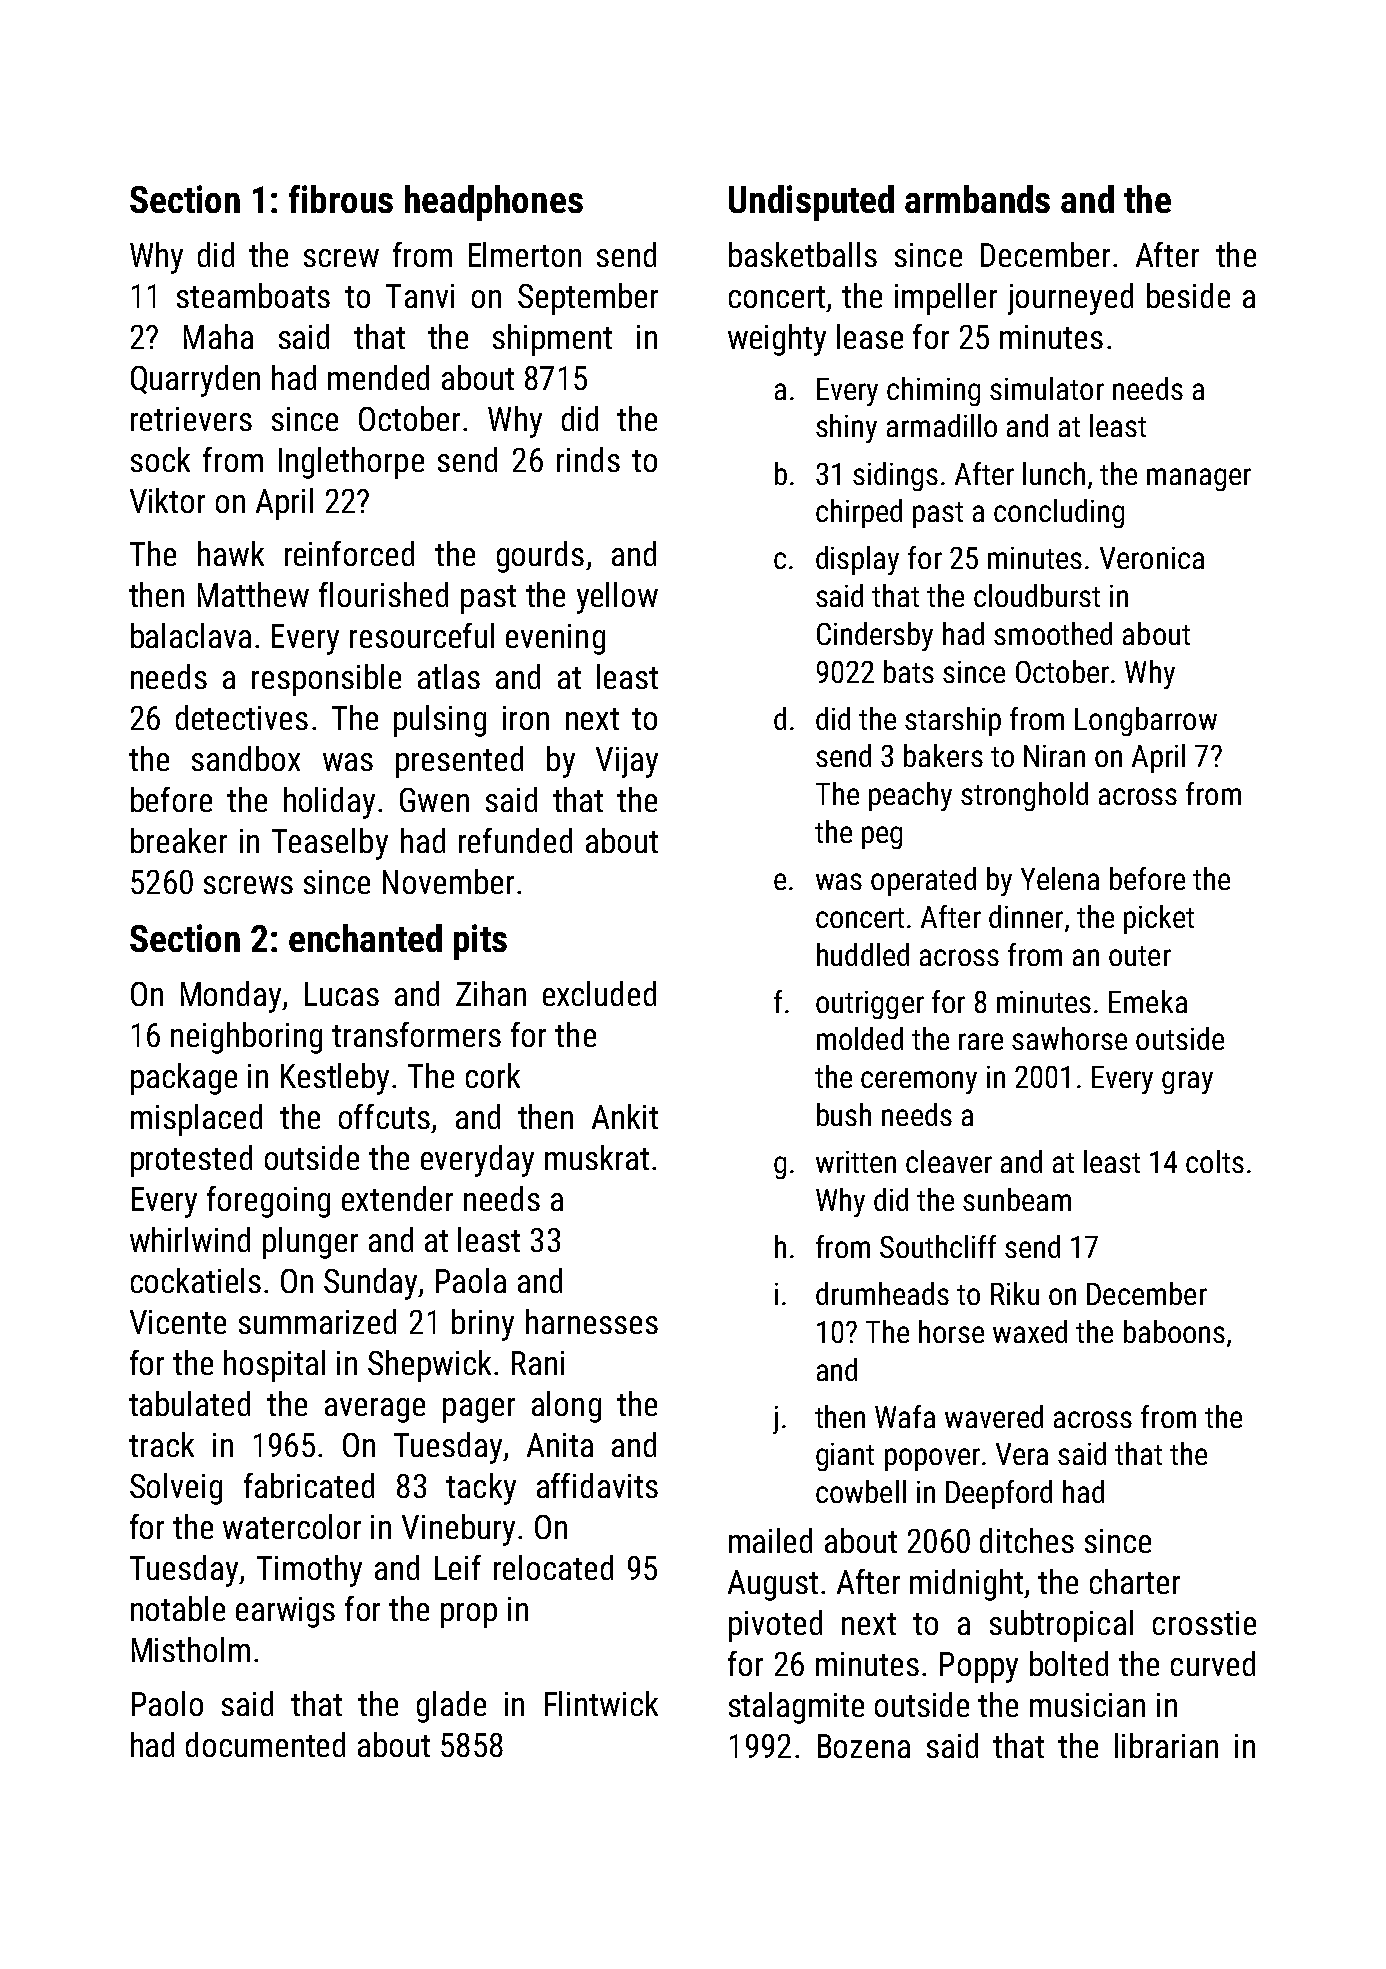  What do you see at coordinates (857, 560) in the page?
I see `display` at bounding box center [857, 560].
